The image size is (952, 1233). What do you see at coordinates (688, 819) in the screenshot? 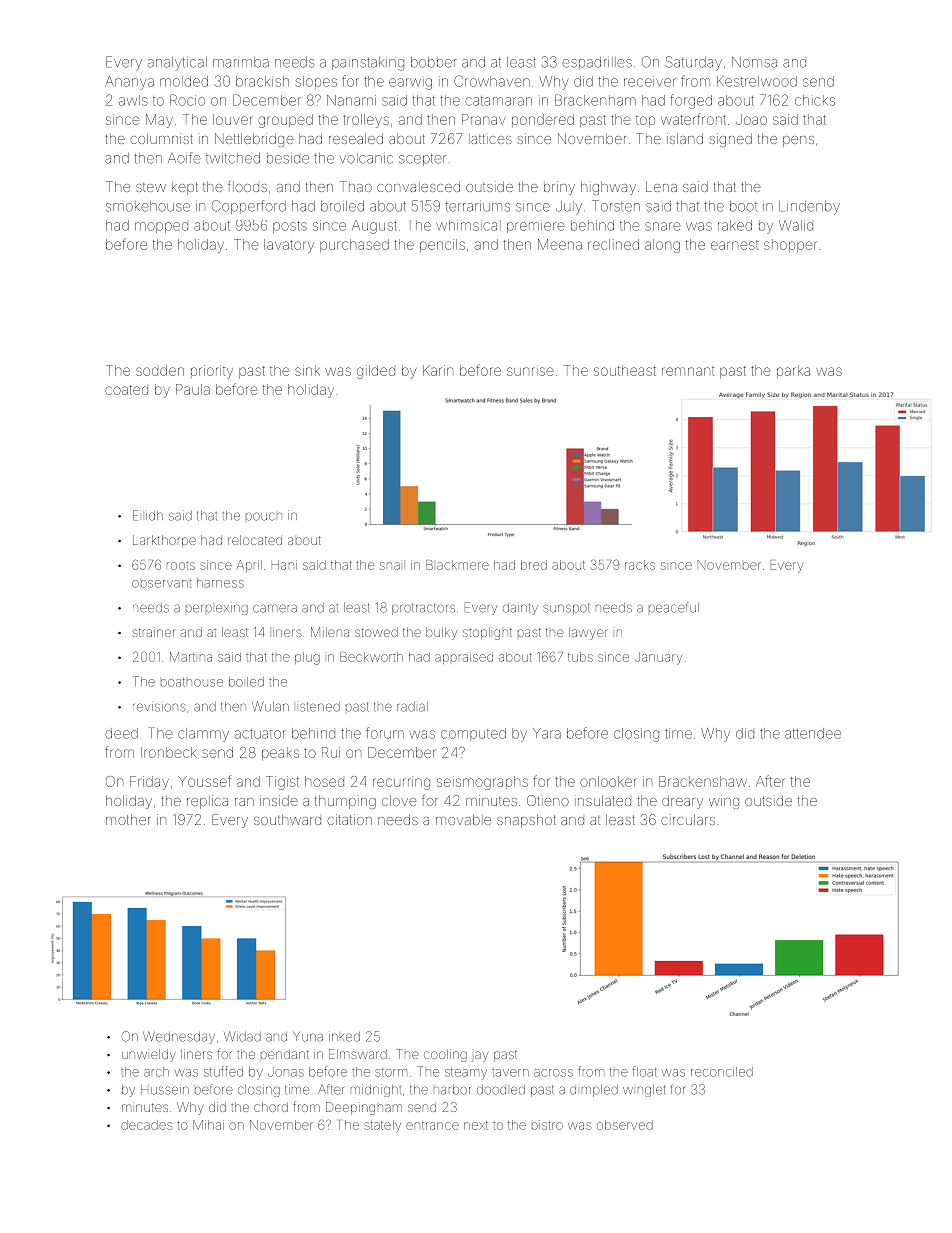
I see `circulars` at bounding box center [688, 819].
